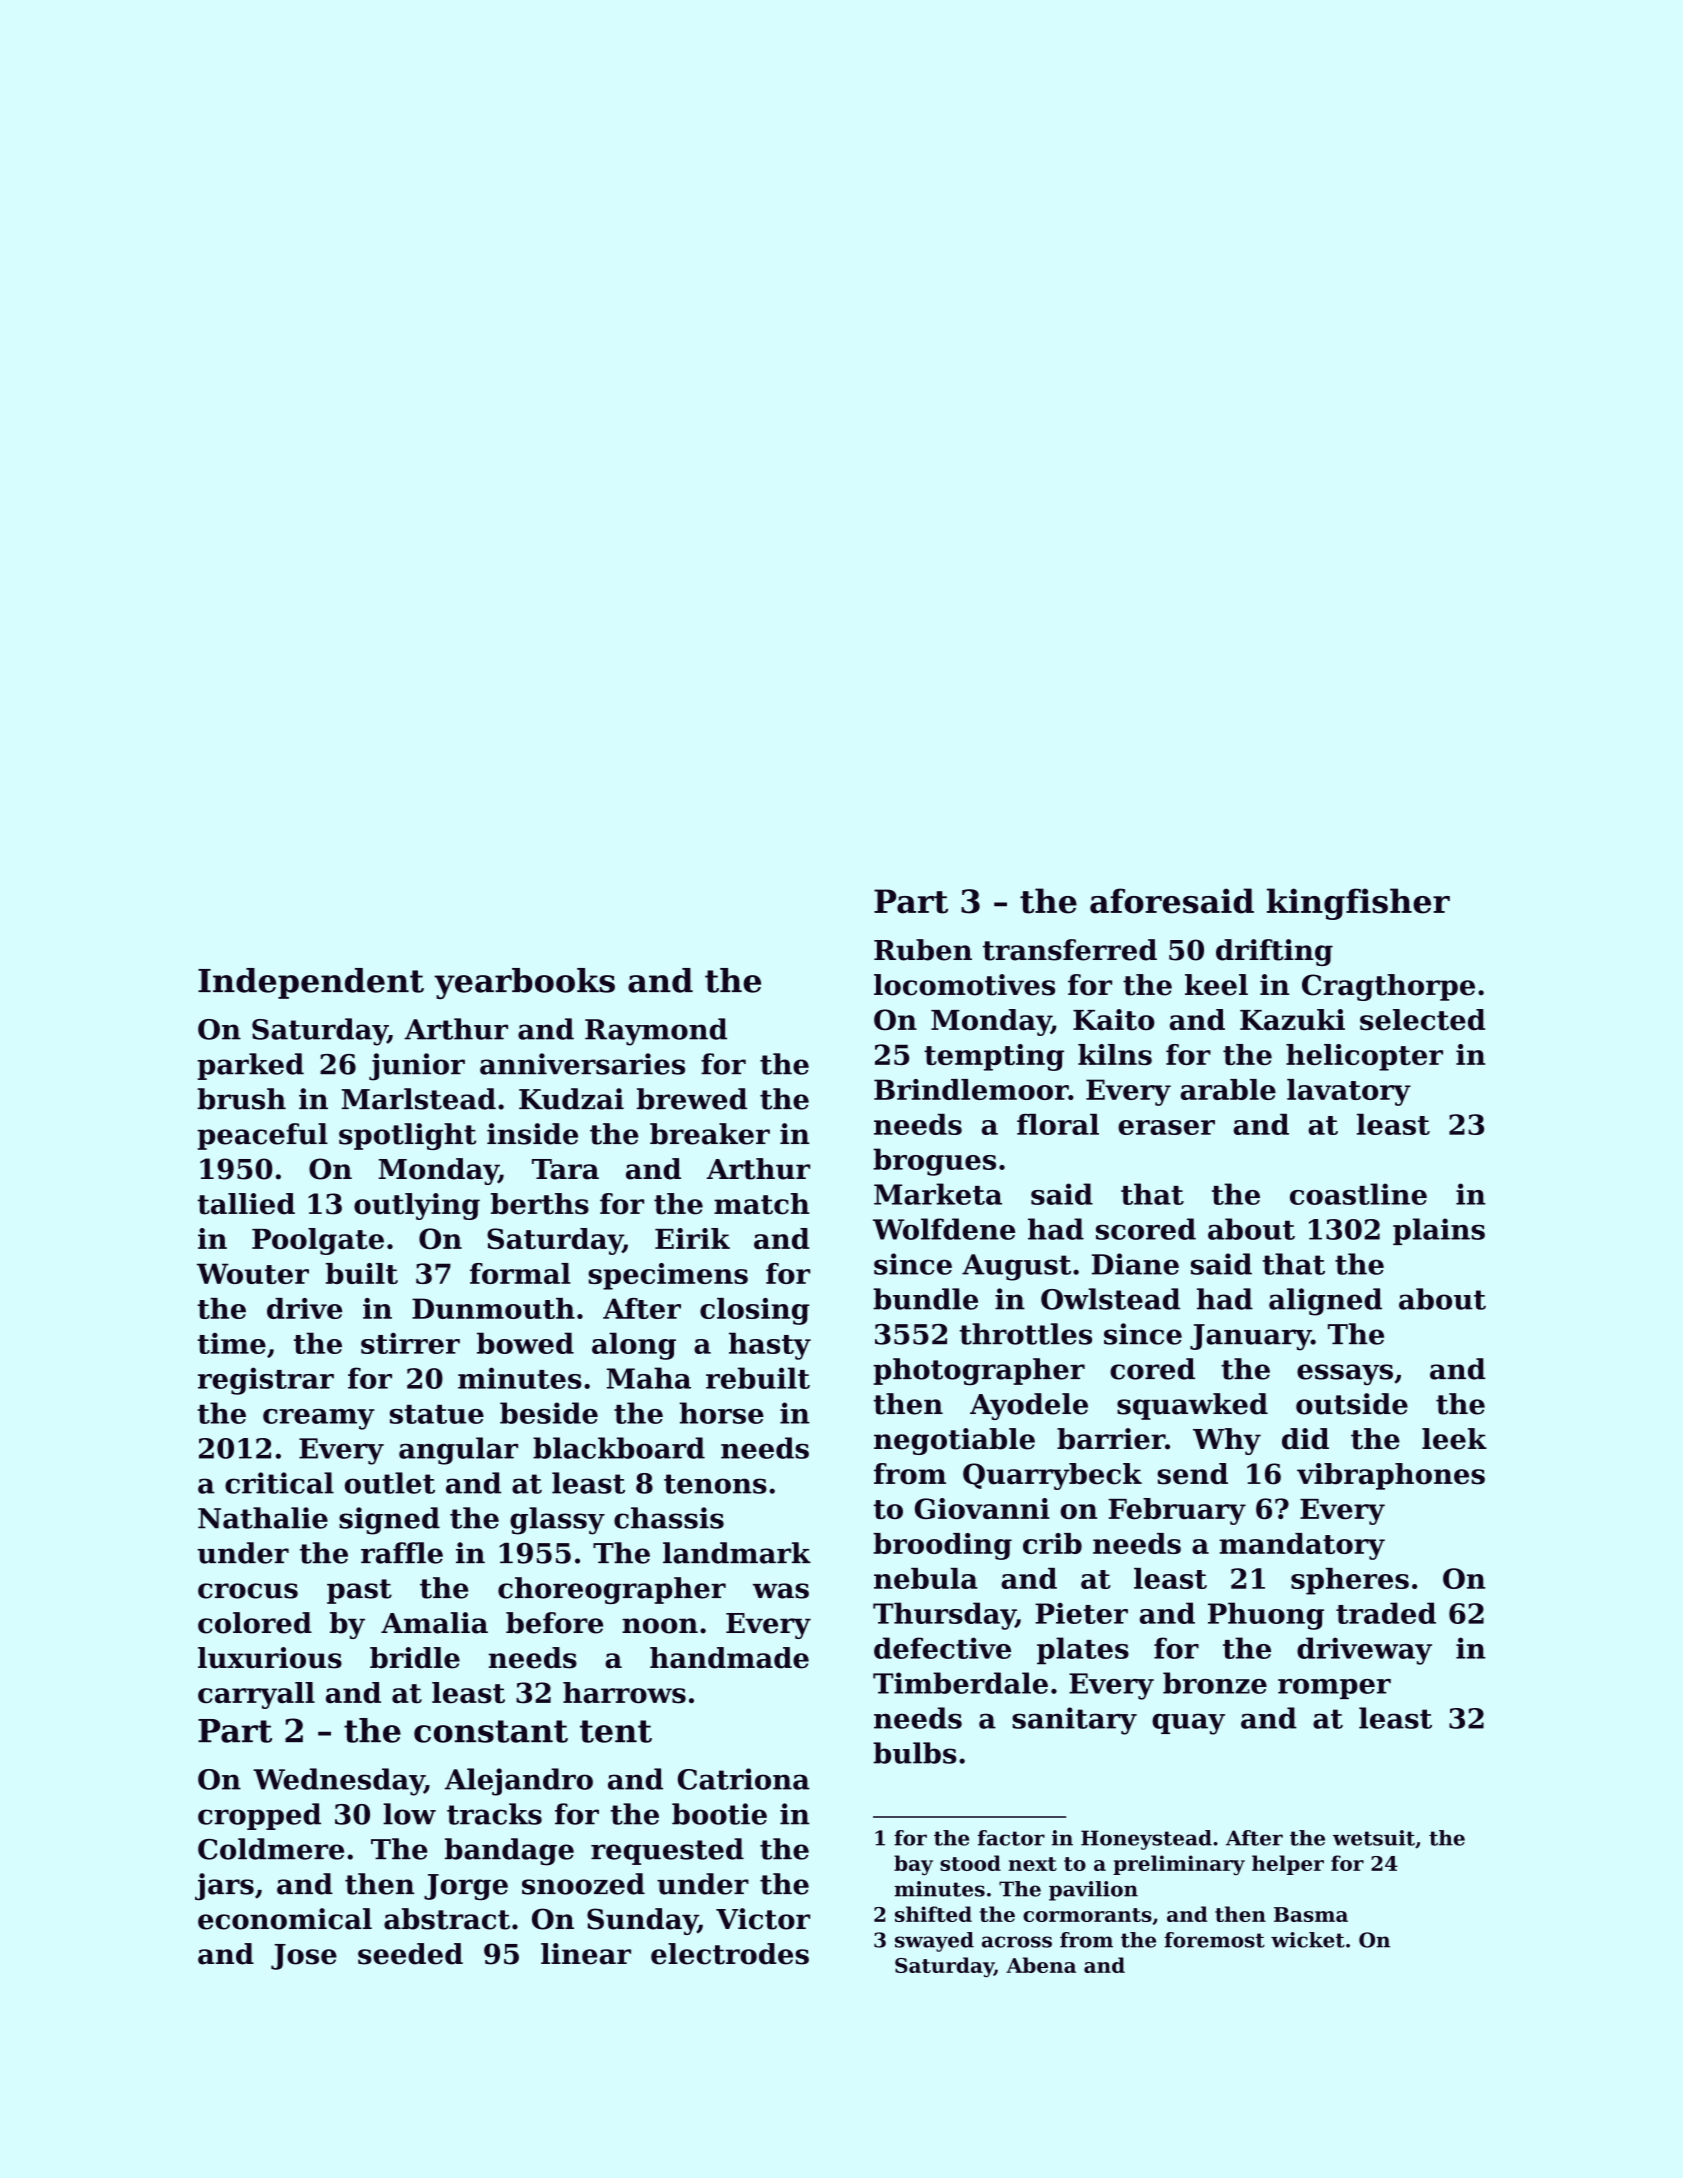 The image size is (1683, 2178). What do you see at coordinates (925, 1299) in the page?
I see `bundle` at bounding box center [925, 1299].
